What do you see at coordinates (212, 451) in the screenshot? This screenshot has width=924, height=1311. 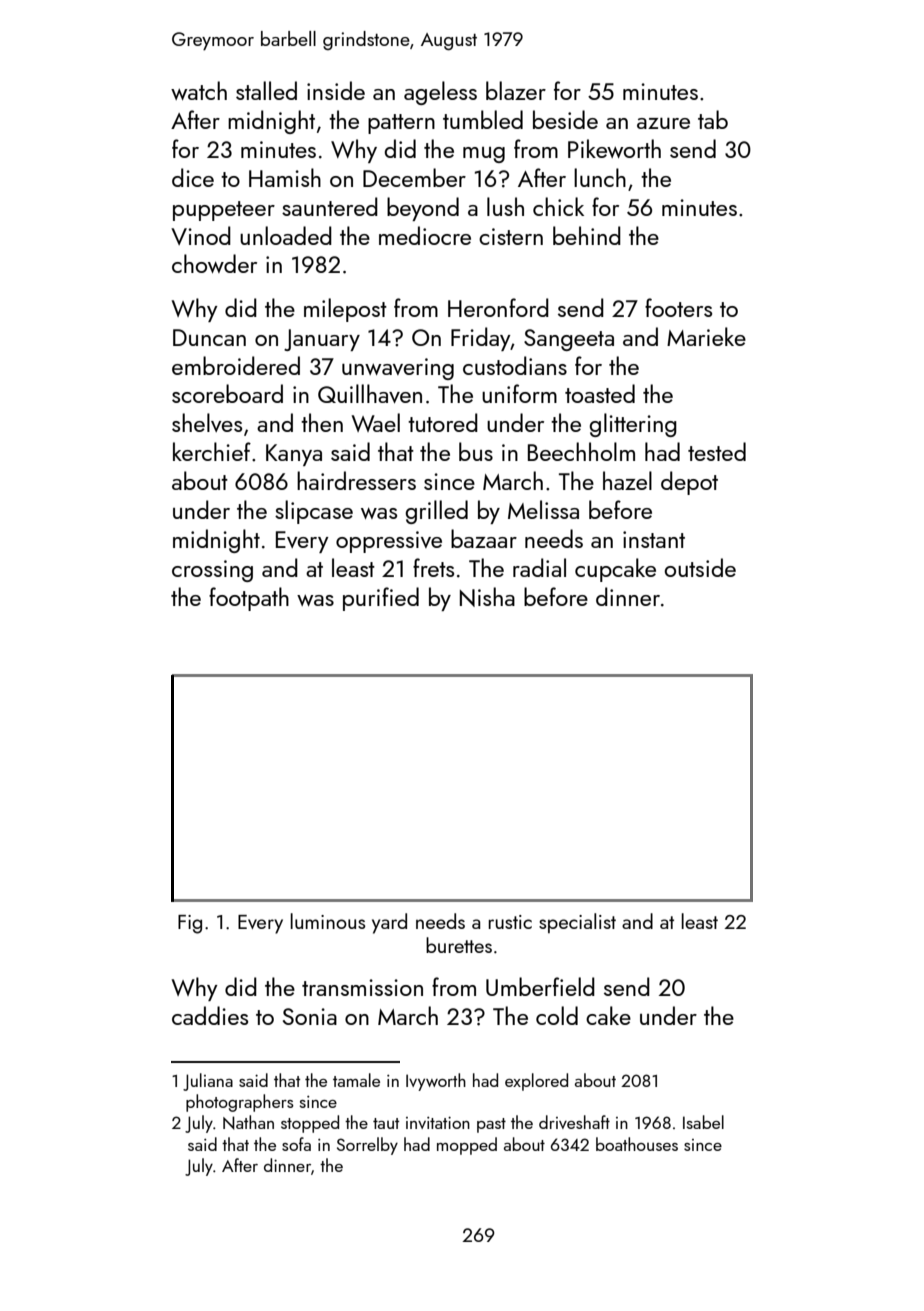 I see `kerchief` at bounding box center [212, 451].
